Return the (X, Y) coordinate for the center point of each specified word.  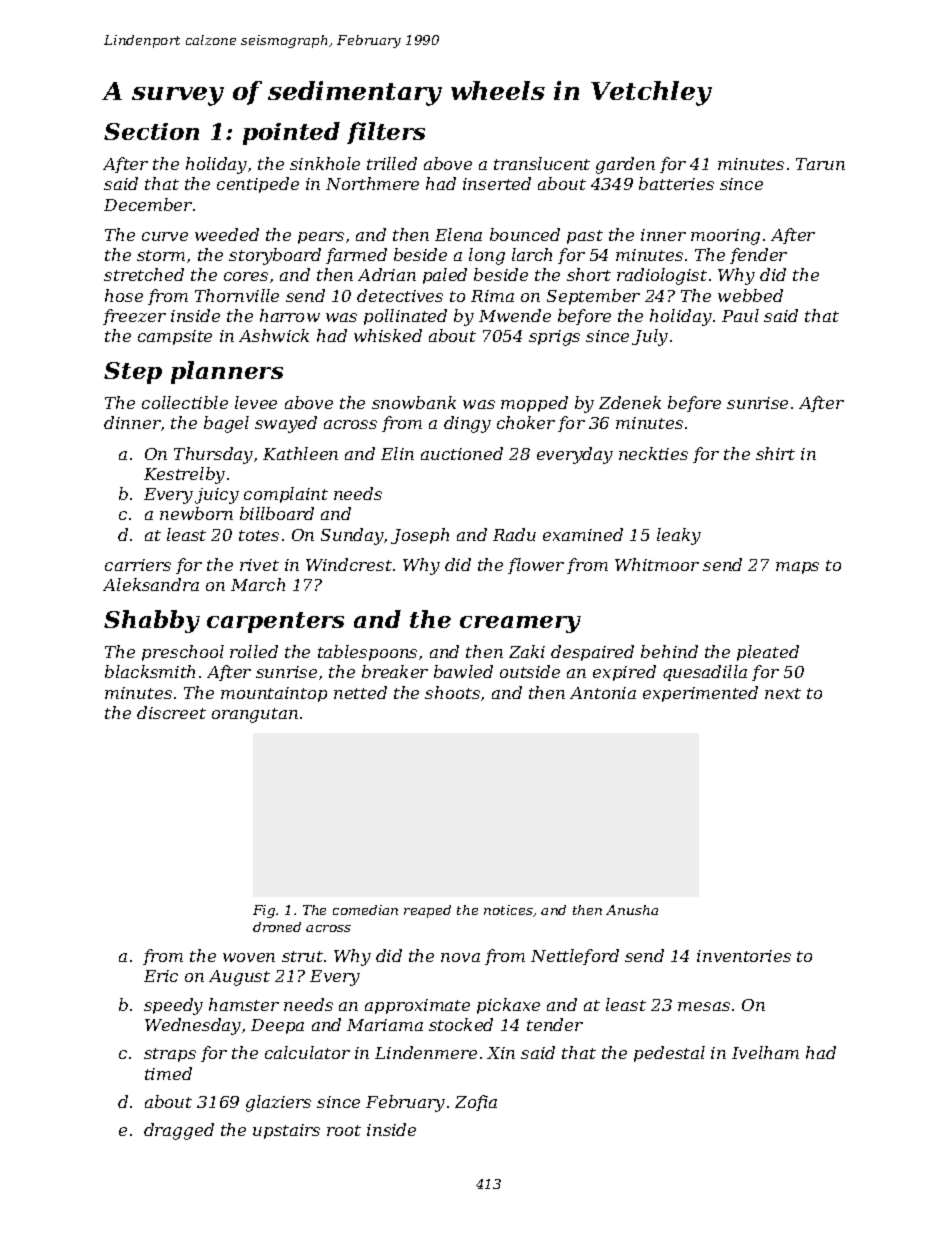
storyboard (275, 256)
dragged (179, 1131)
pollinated (405, 317)
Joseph (420, 536)
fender (758, 256)
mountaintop (274, 694)
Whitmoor (657, 564)
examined (583, 534)
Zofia (476, 1103)
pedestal (669, 1054)
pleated (768, 653)
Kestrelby (184, 475)
